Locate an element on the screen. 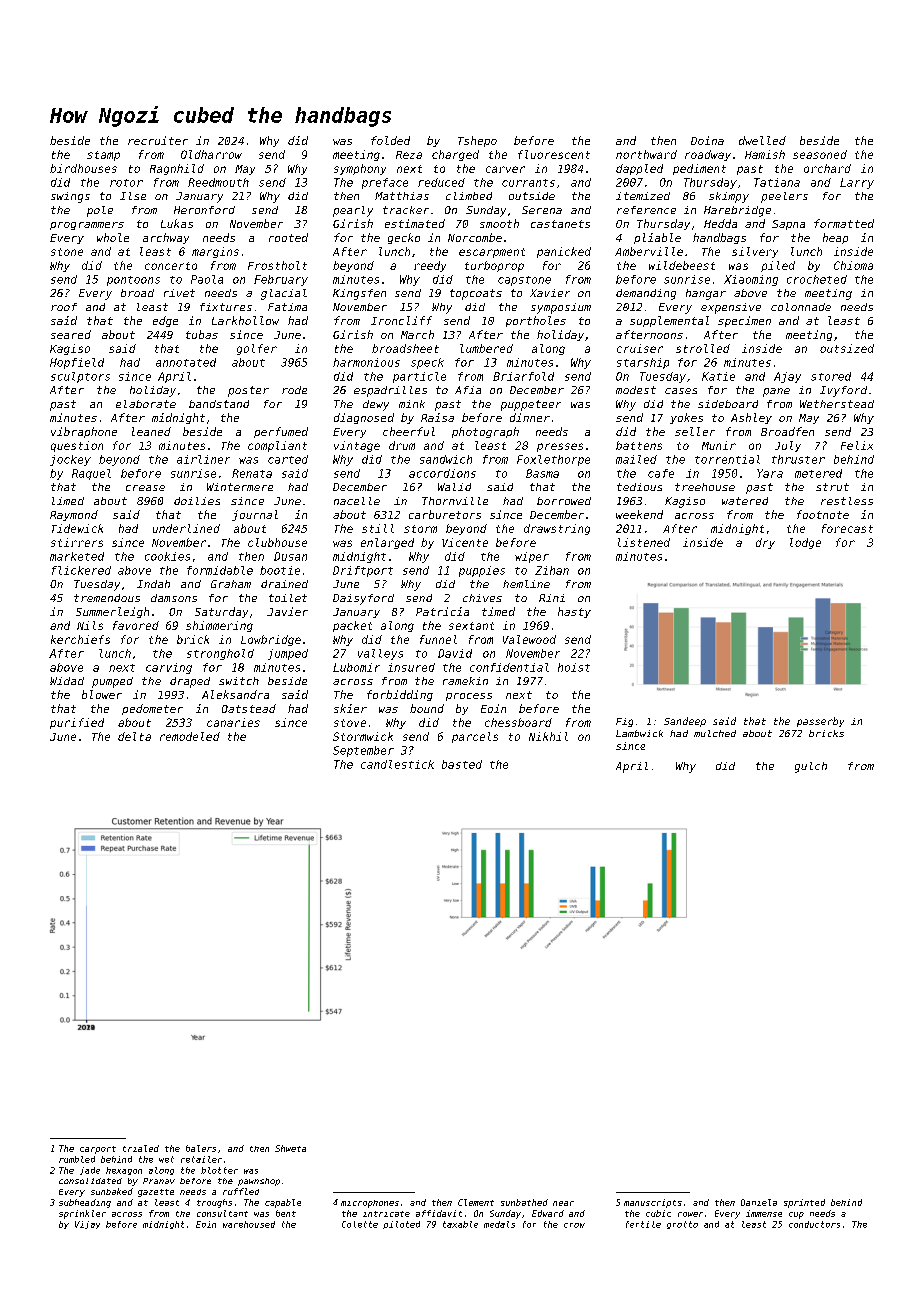 Image resolution: width=924 pixels, height=1308 pixels. valleys is located at coordinates (380, 654).
